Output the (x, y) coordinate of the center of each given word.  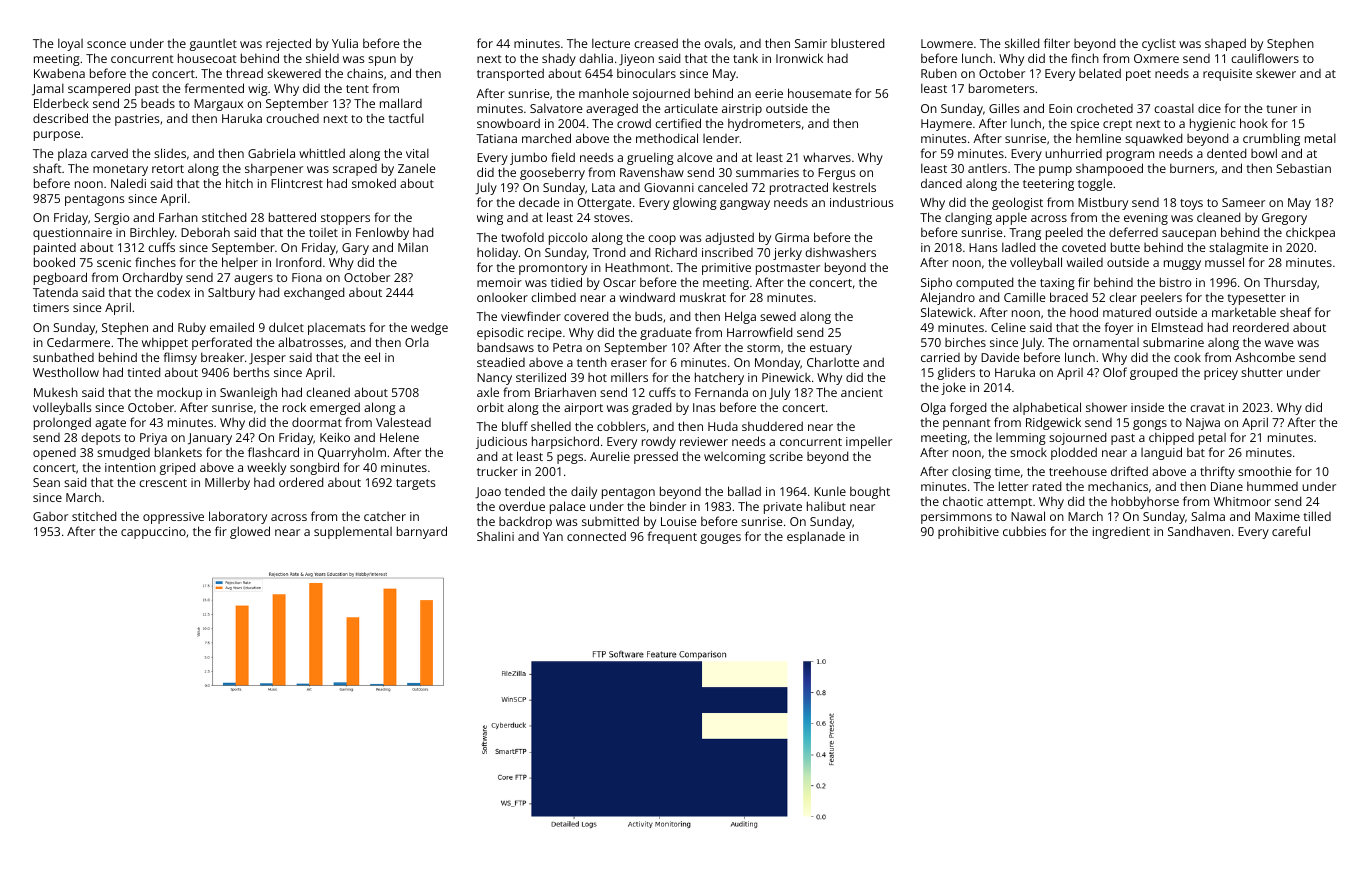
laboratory (238, 517)
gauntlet (213, 45)
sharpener (274, 169)
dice (1209, 108)
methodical (667, 138)
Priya (153, 439)
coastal (1174, 108)
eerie (769, 93)
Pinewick (786, 377)
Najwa (1203, 424)
